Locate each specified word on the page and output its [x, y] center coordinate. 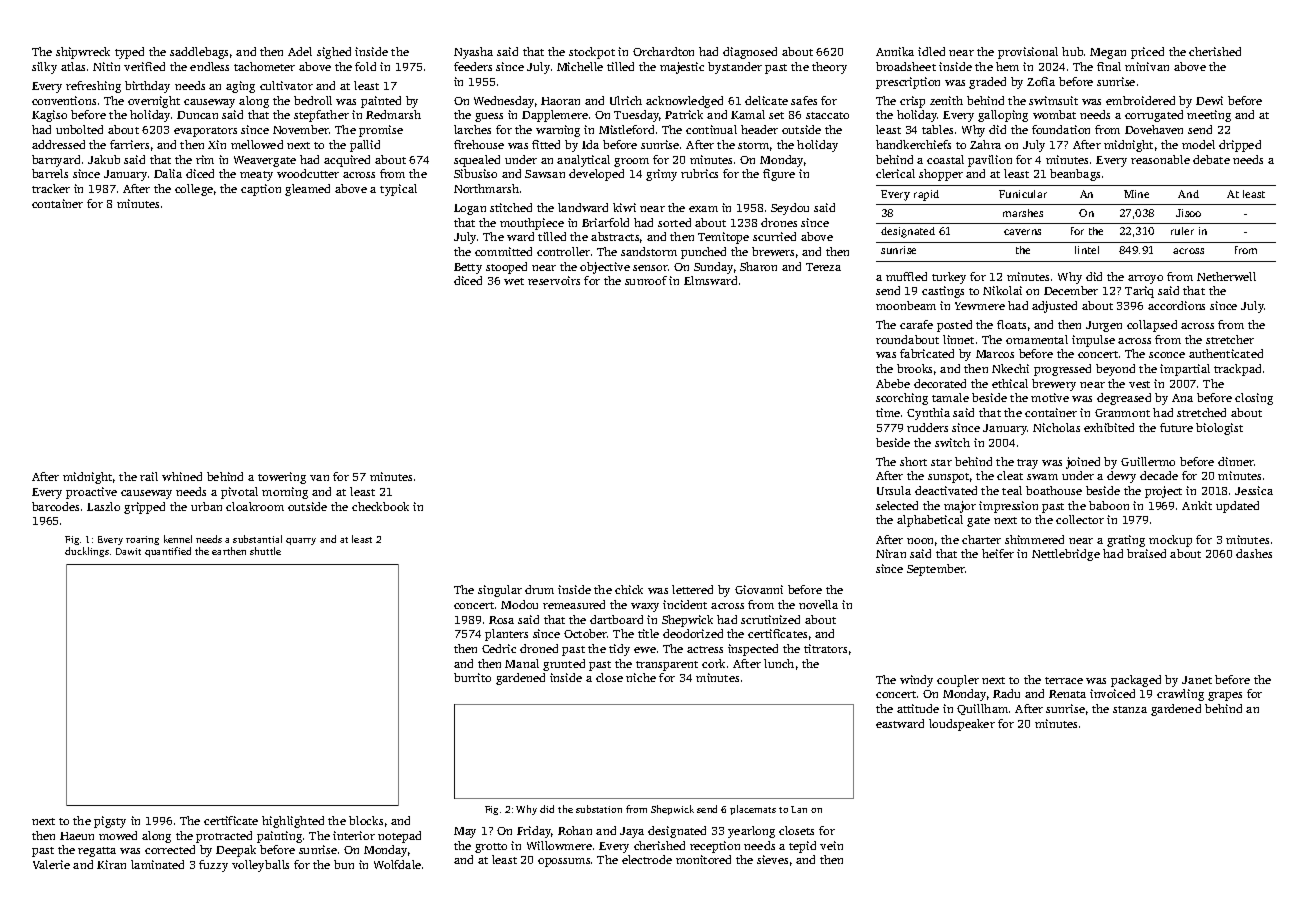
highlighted [293, 822]
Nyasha [473, 53]
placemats [753, 810]
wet [514, 281]
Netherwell [1226, 276]
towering [282, 478]
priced [1147, 53]
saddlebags [199, 53]
